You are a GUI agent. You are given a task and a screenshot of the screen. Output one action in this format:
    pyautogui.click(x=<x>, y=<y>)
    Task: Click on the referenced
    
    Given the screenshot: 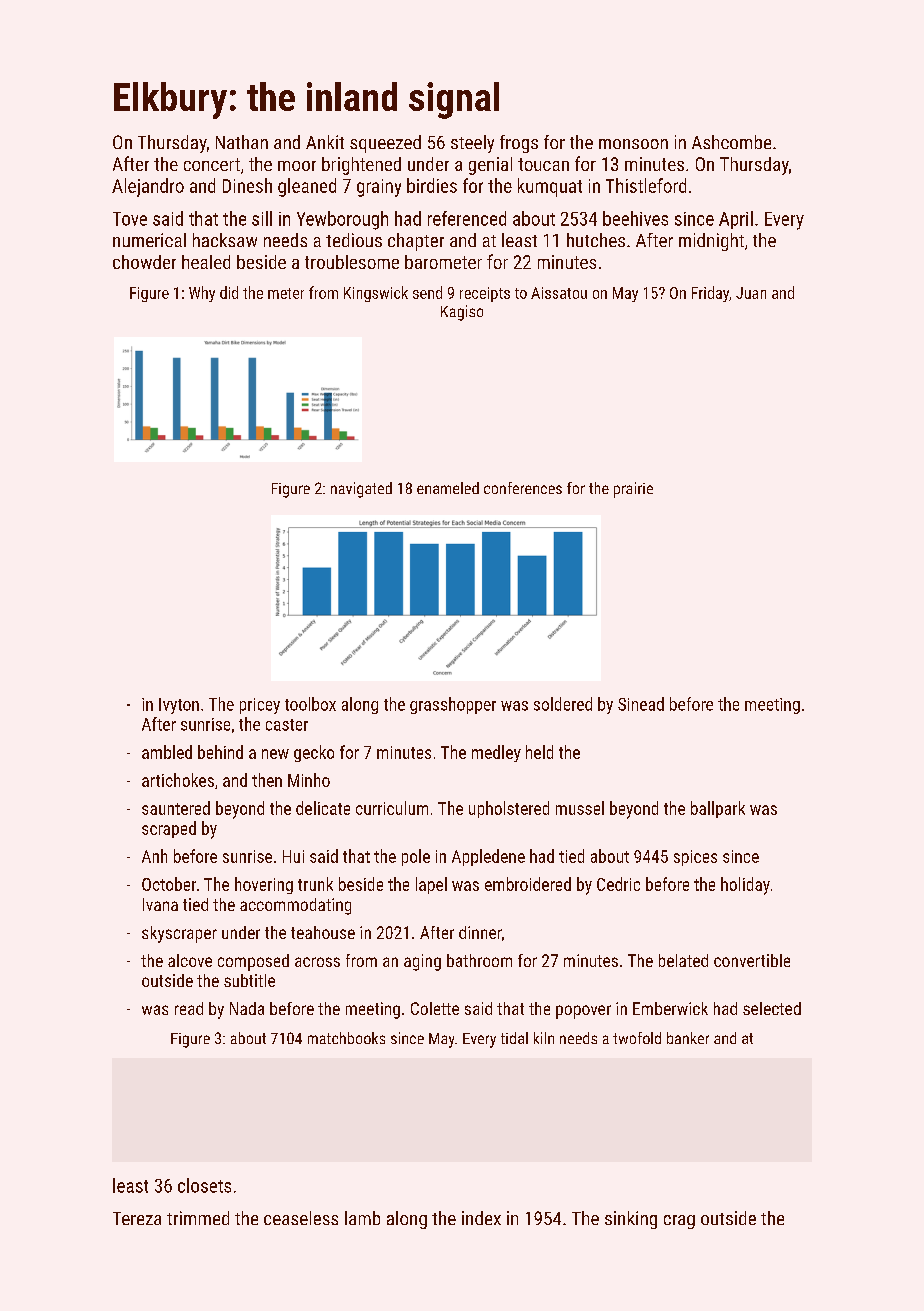 What is the action you would take?
    pyautogui.click(x=467, y=218)
